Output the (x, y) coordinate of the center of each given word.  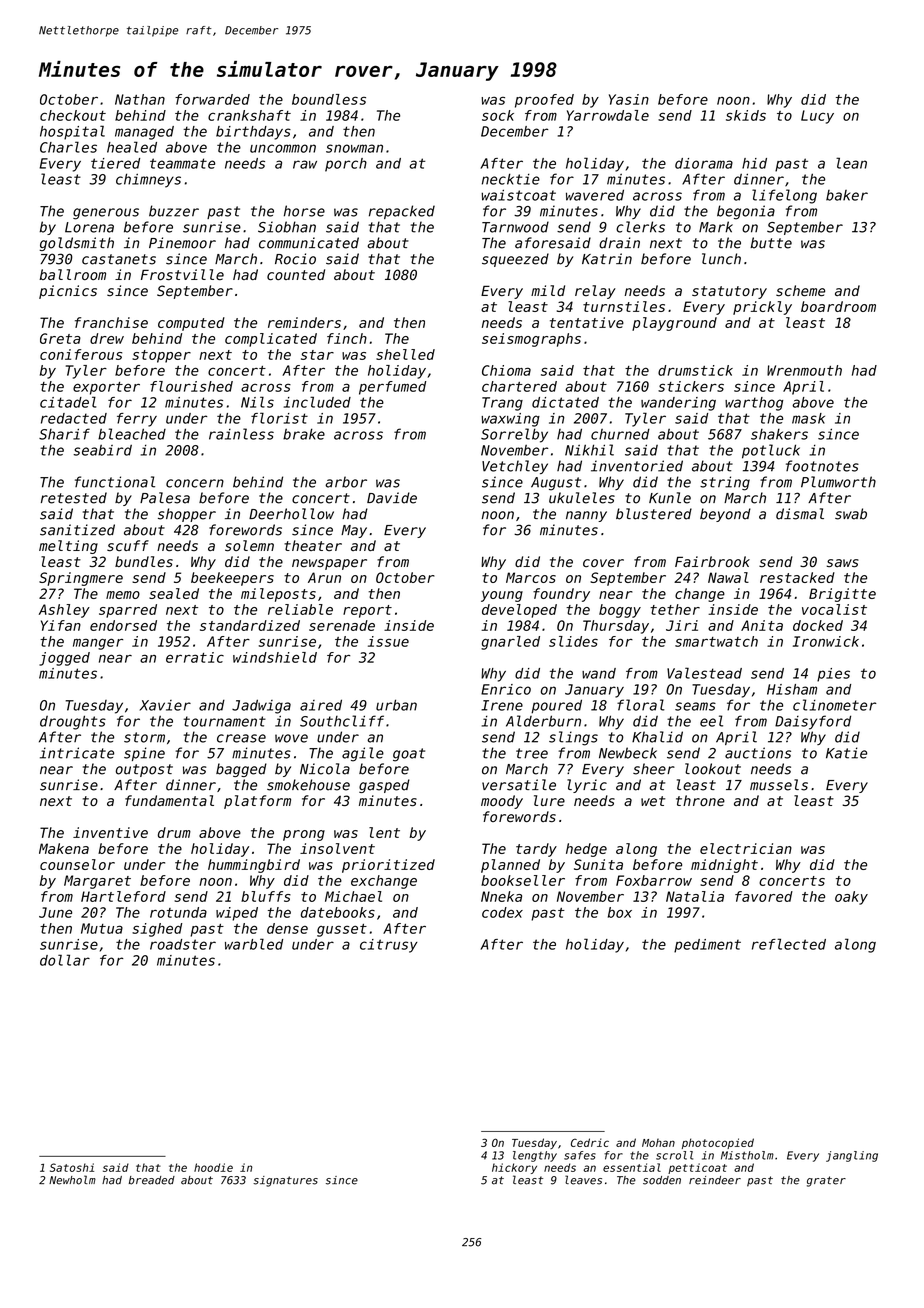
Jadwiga (261, 706)
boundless (329, 99)
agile (363, 754)
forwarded (212, 99)
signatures (285, 1181)
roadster (183, 944)
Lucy (817, 117)
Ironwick (826, 641)
